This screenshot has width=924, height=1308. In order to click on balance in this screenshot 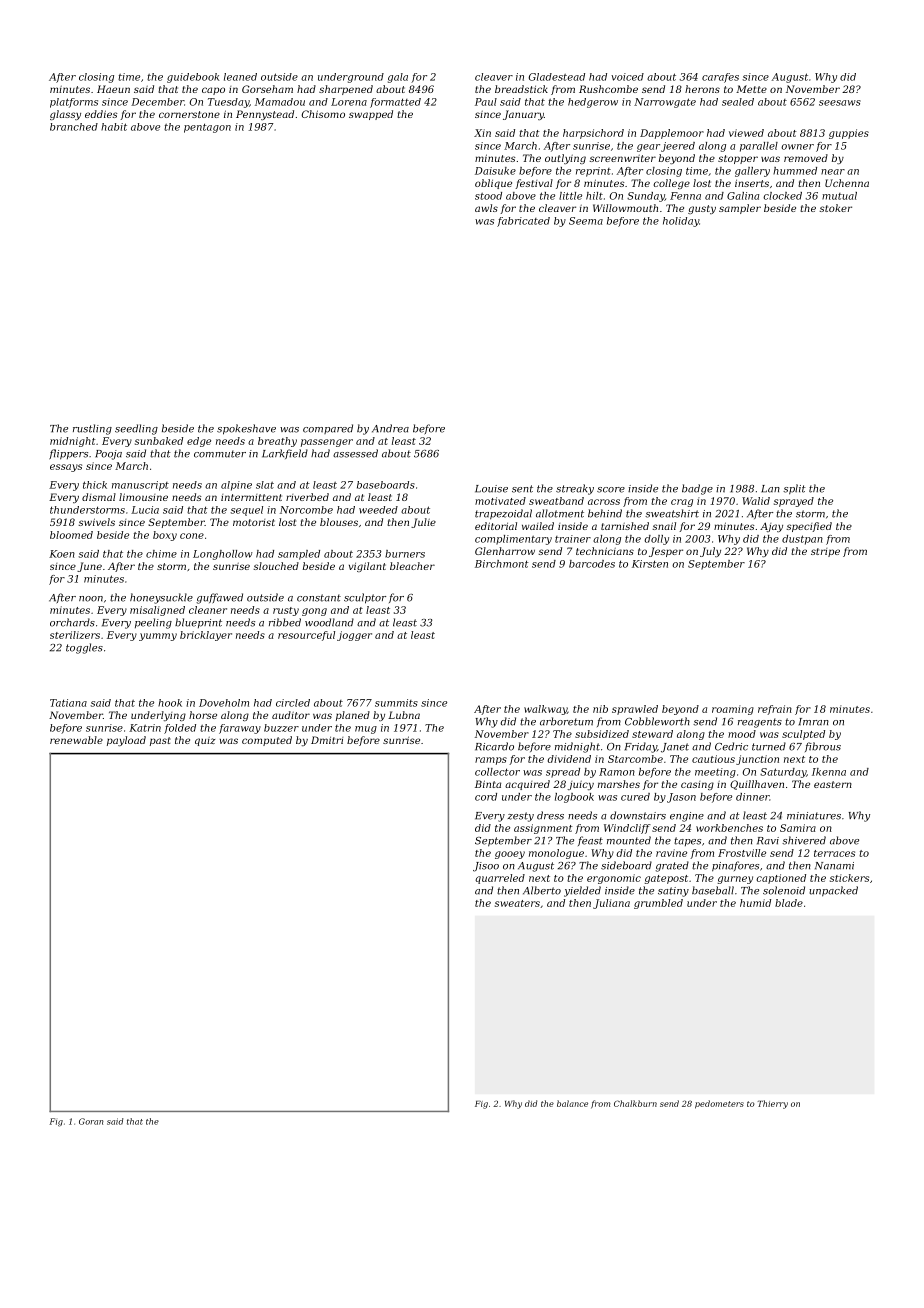, I will do `click(572, 1103)`.
